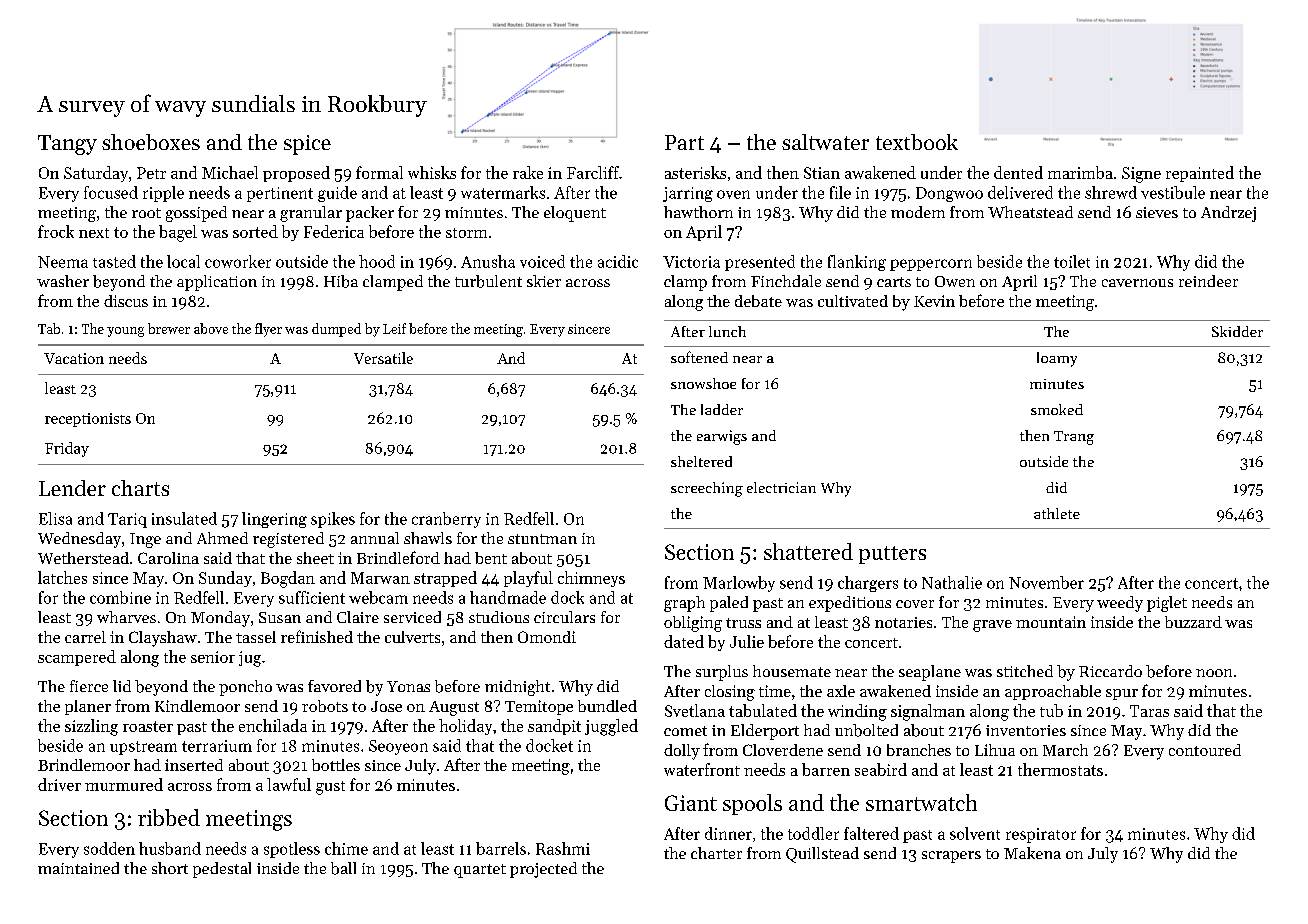  Describe the element at coordinates (170, 868) in the image. I see `short` at that location.
